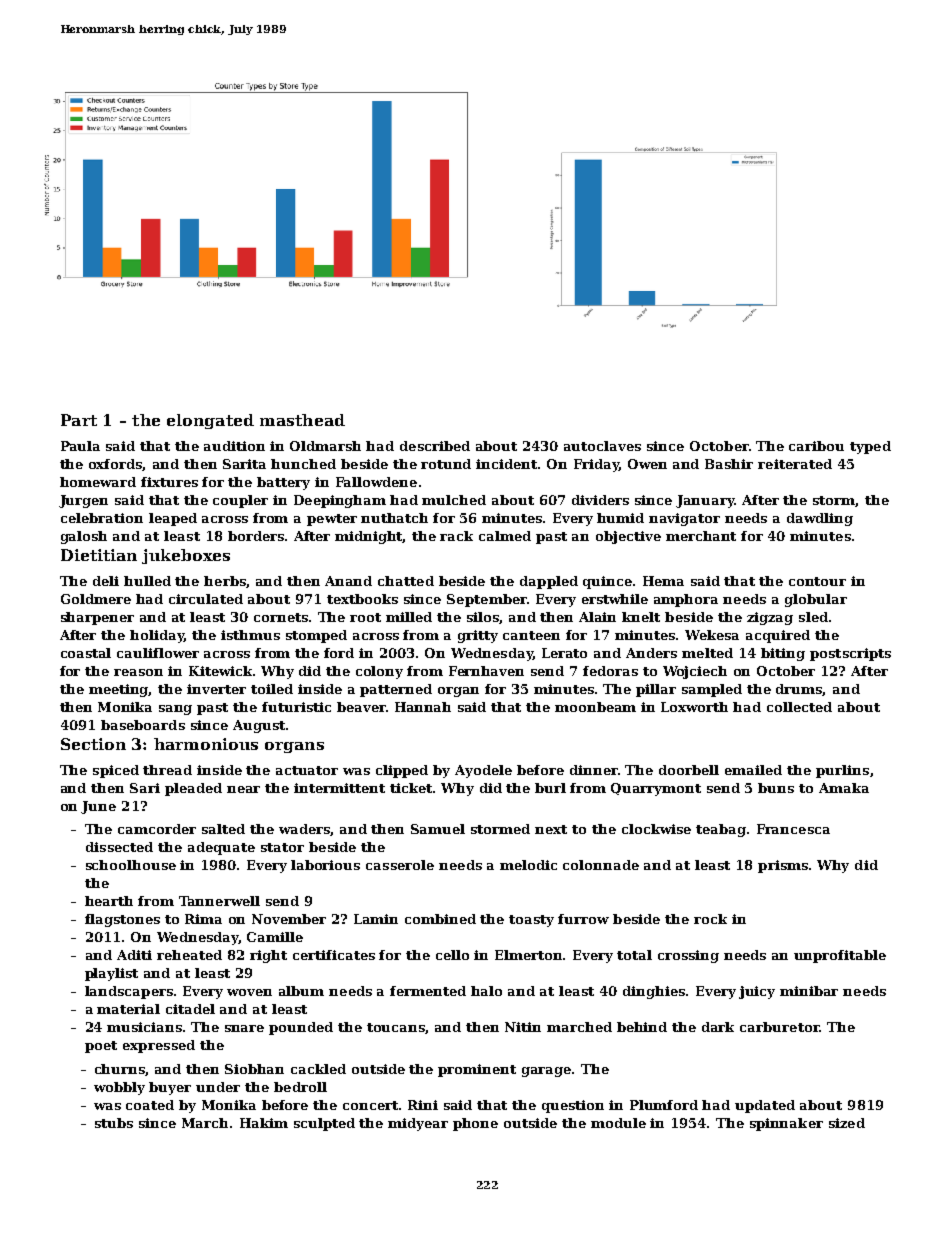 The height and width of the image is (1233, 952). Describe the element at coordinates (528, 865) in the image. I see `melodic` at that location.
